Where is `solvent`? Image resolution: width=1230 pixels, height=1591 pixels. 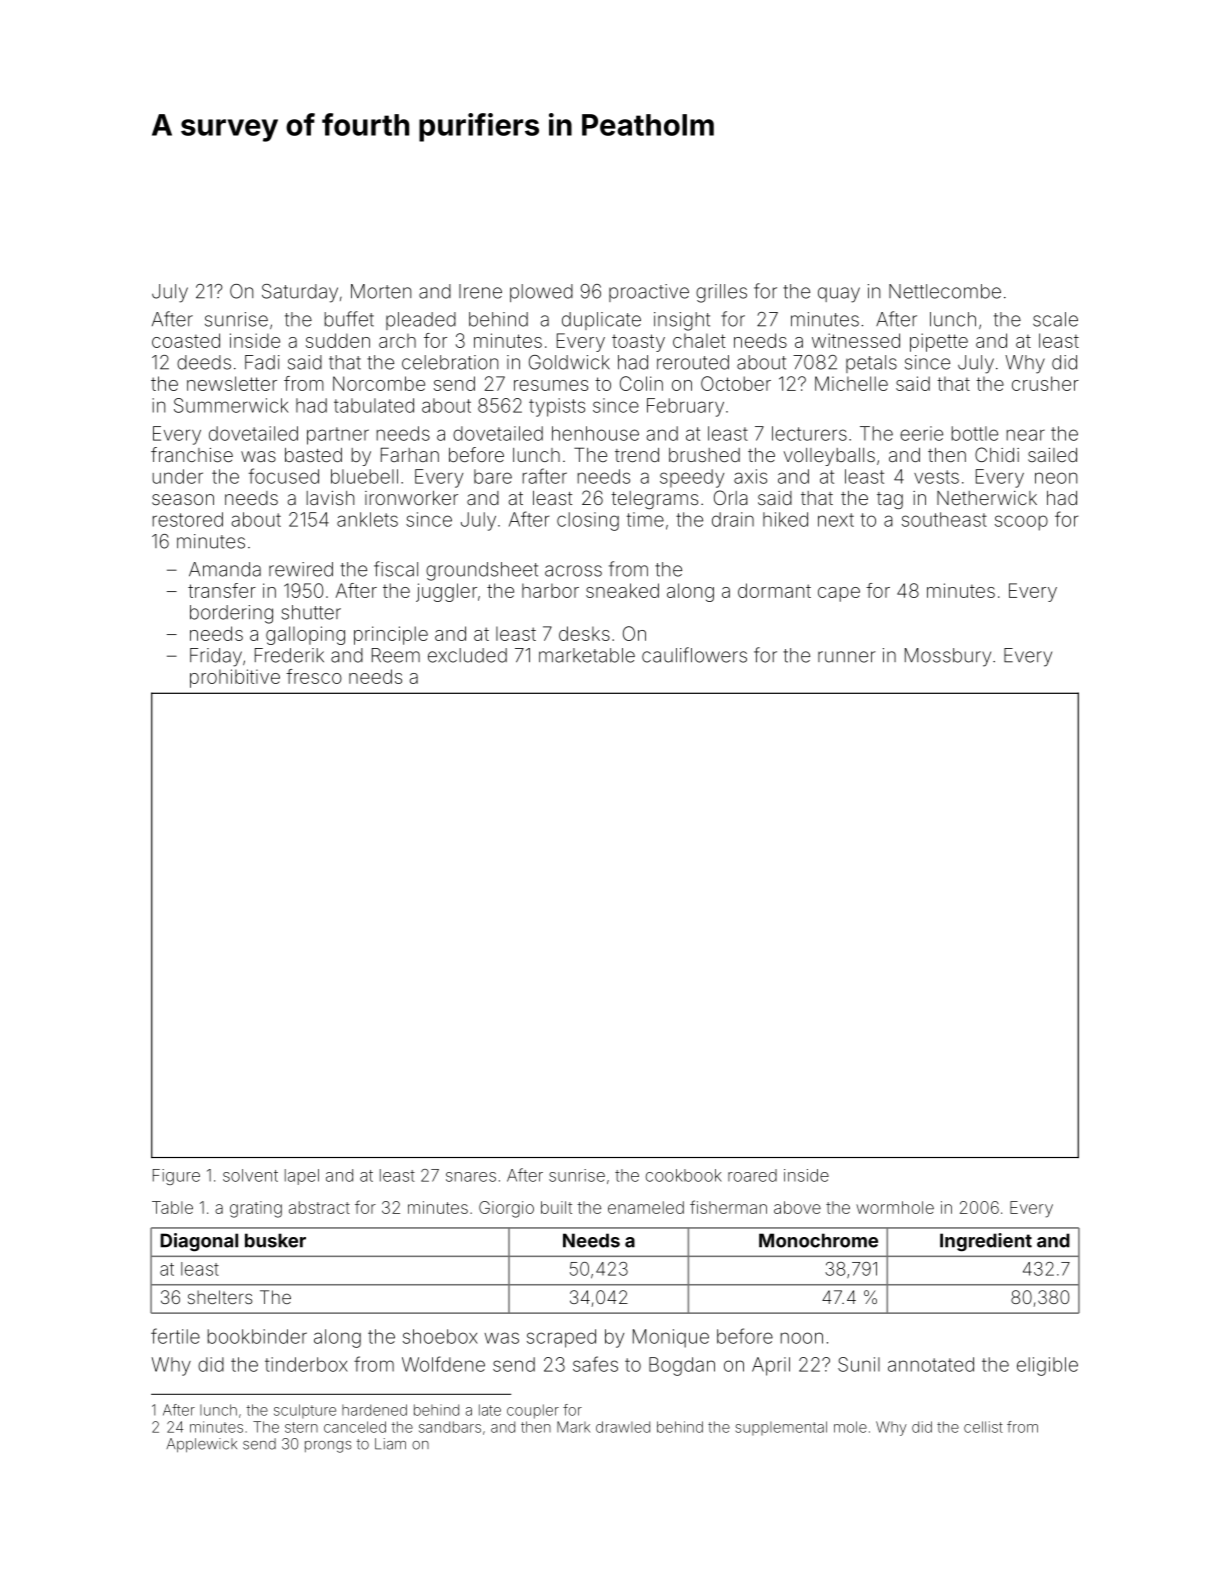
solvent is located at coordinates (250, 1175).
